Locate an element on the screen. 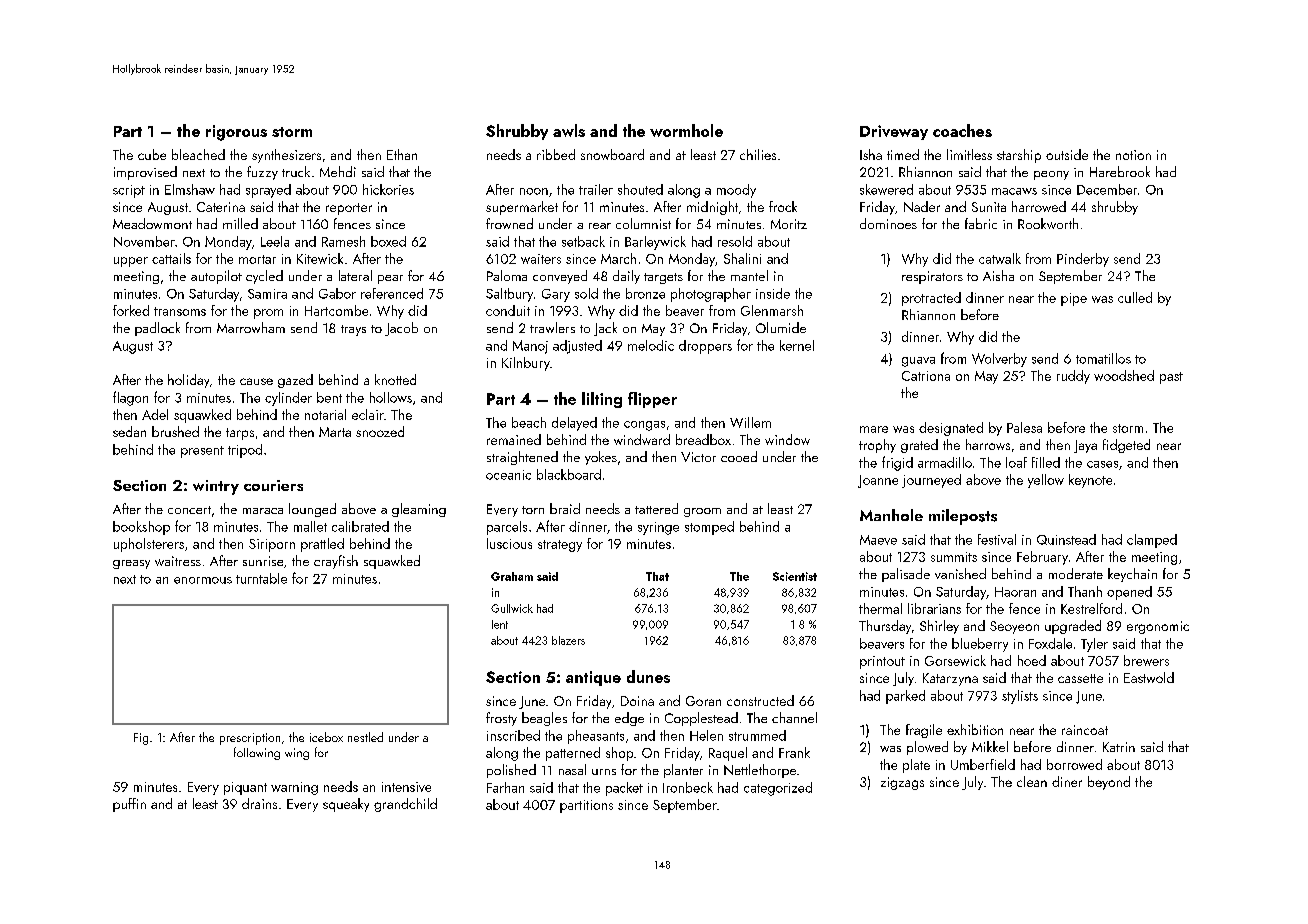 The width and height of the screenshot is (1308, 924). harrowed is located at coordinates (1039, 206).
